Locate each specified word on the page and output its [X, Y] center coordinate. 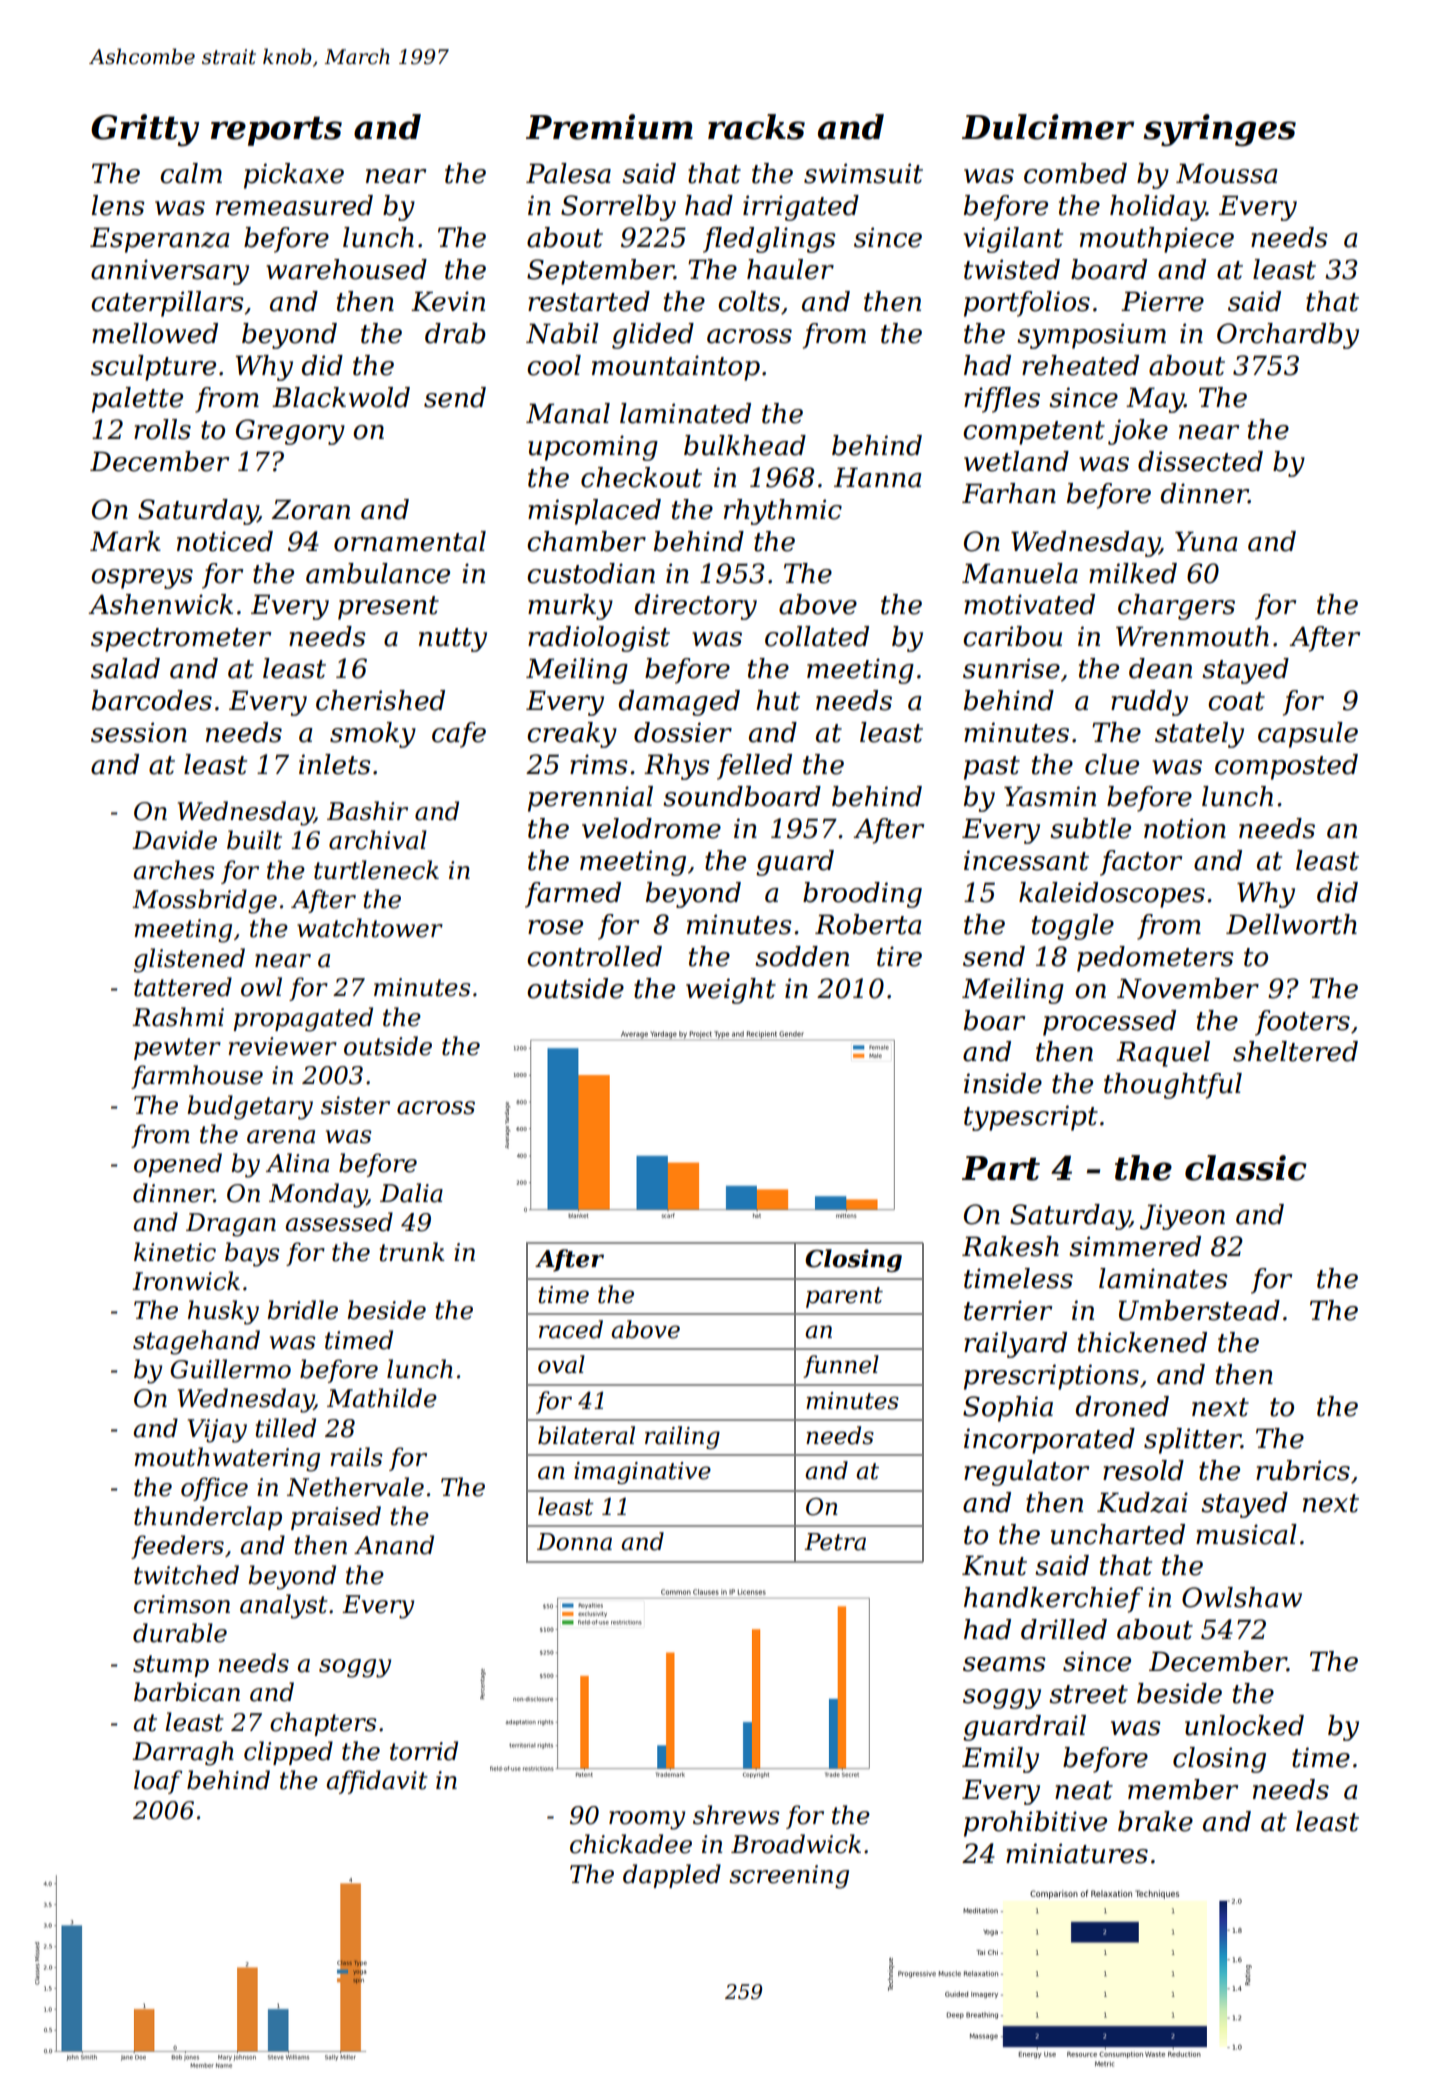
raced [571, 1329]
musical [1246, 1534]
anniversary [170, 272]
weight [731, 991]
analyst [284, 1606]
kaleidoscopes [1112, 895]
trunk [412, 1252]
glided [653, 336]
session [139, 732]
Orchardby [1288, 336]
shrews [736, 1815]
